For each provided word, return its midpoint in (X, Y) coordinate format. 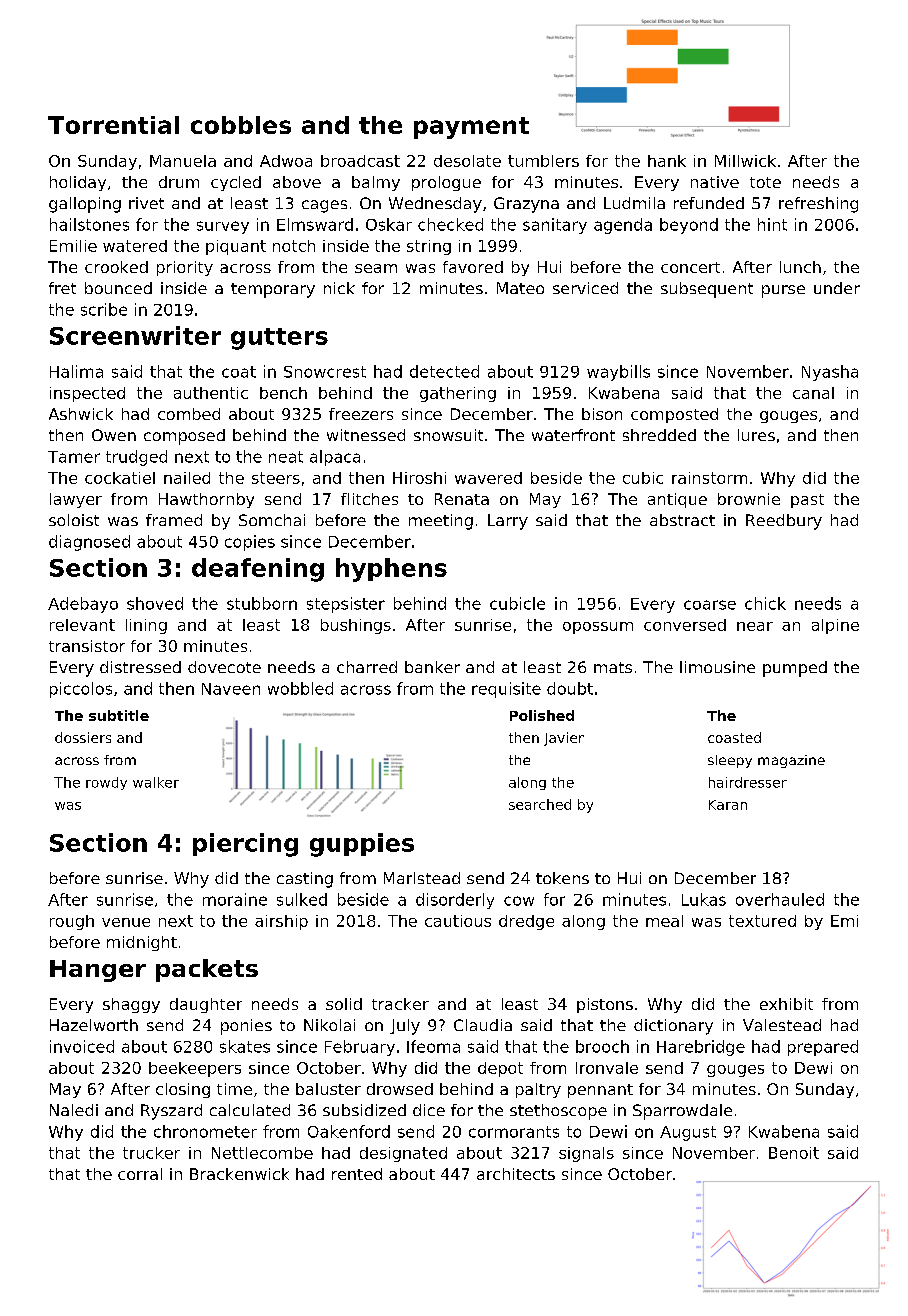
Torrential (113, 125)
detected (444, 371)
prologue (446, 183)
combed (189, 414)
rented (357, 1174)
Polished (542, 715)
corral (140, 1174)
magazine (791, 761)
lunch (800, 267)
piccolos (81, 690)
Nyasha (830, 373)
